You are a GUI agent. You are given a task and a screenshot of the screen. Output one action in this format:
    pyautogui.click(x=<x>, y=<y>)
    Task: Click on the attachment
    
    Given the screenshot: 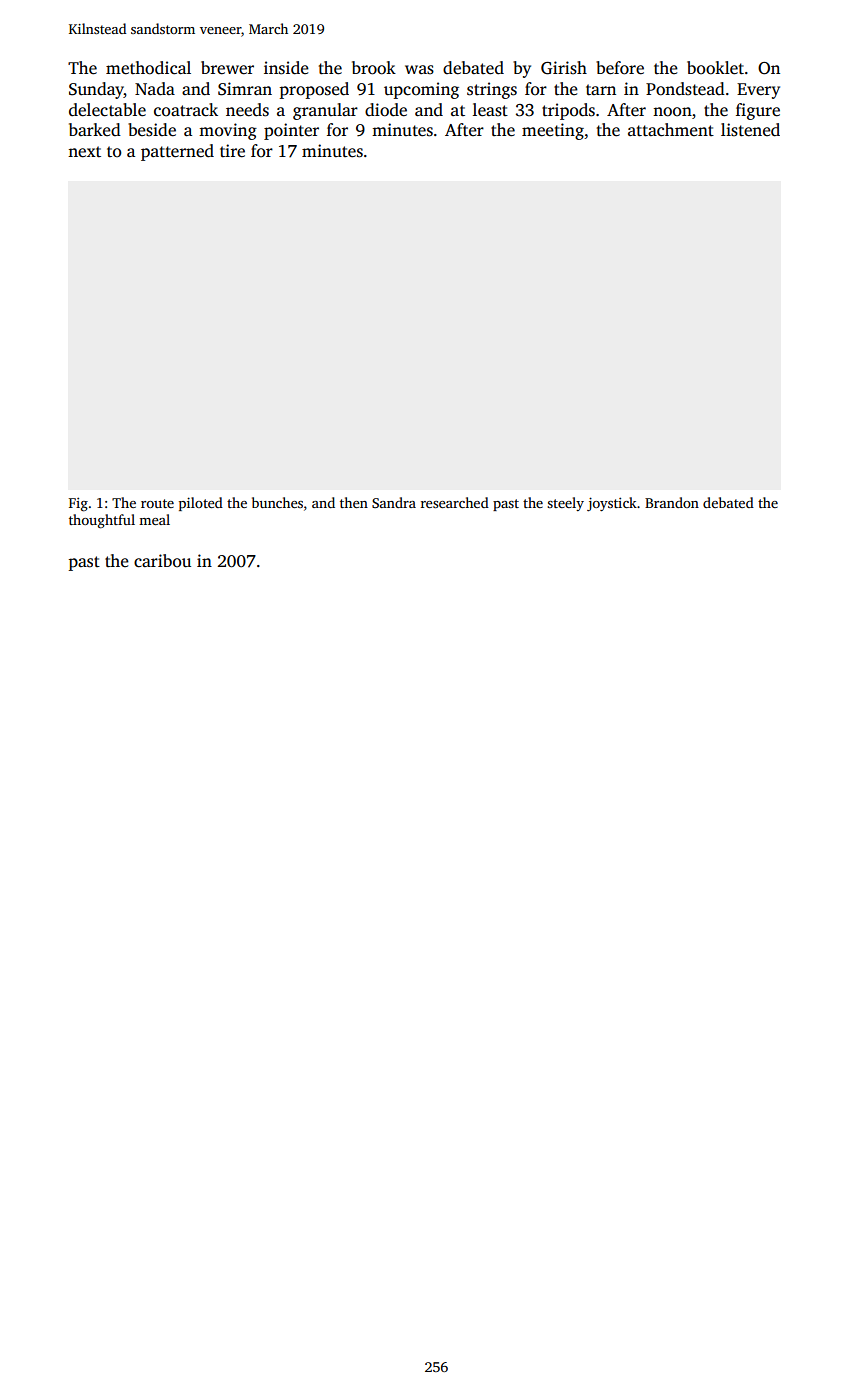 What is the action you would take?
    pyautogui.click(x=671, y=130)
